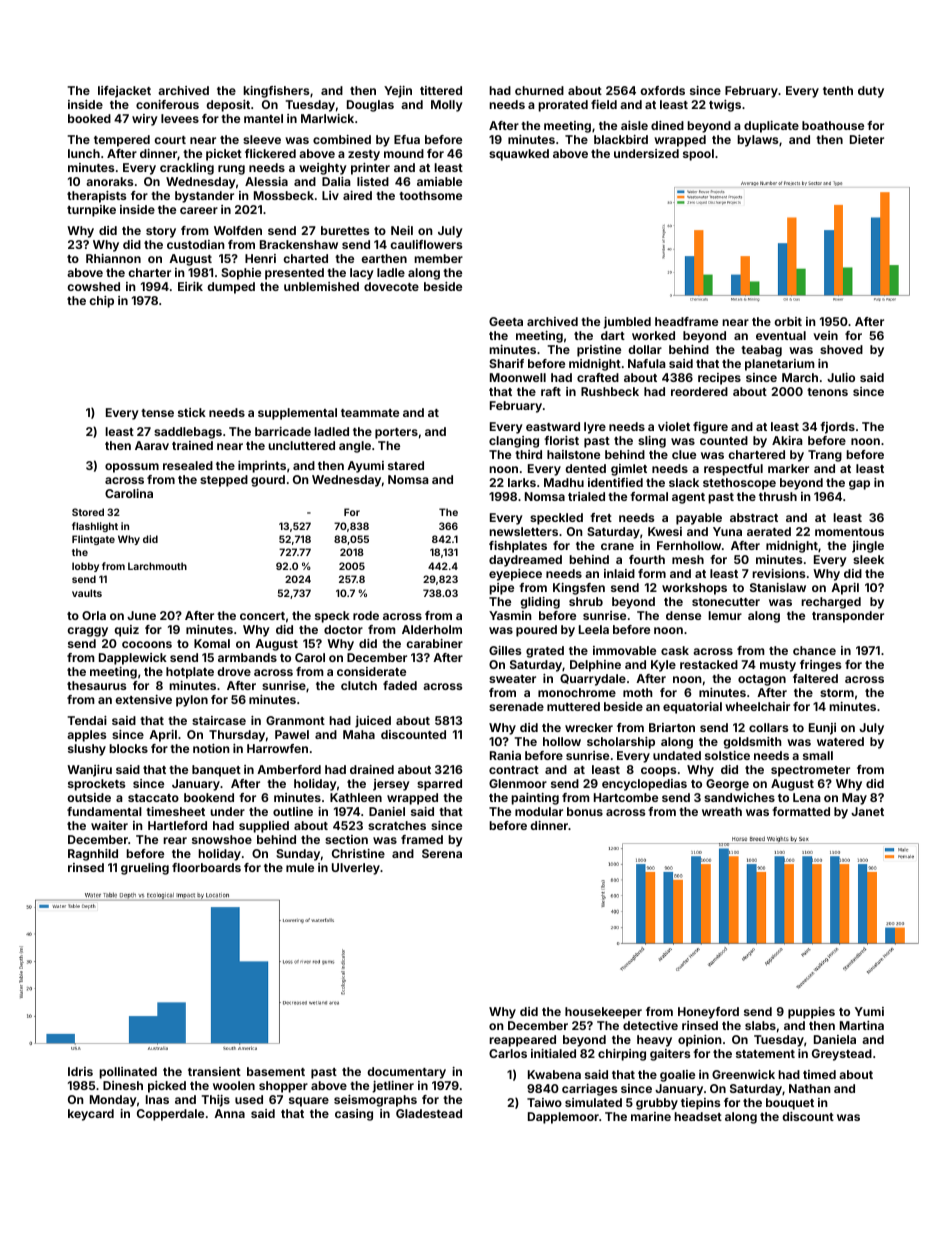 This screenshot has height=1233, width=952. Describe the element at coordinates (128, 1073) in the screenshot. I see `pollinated` at that location.
